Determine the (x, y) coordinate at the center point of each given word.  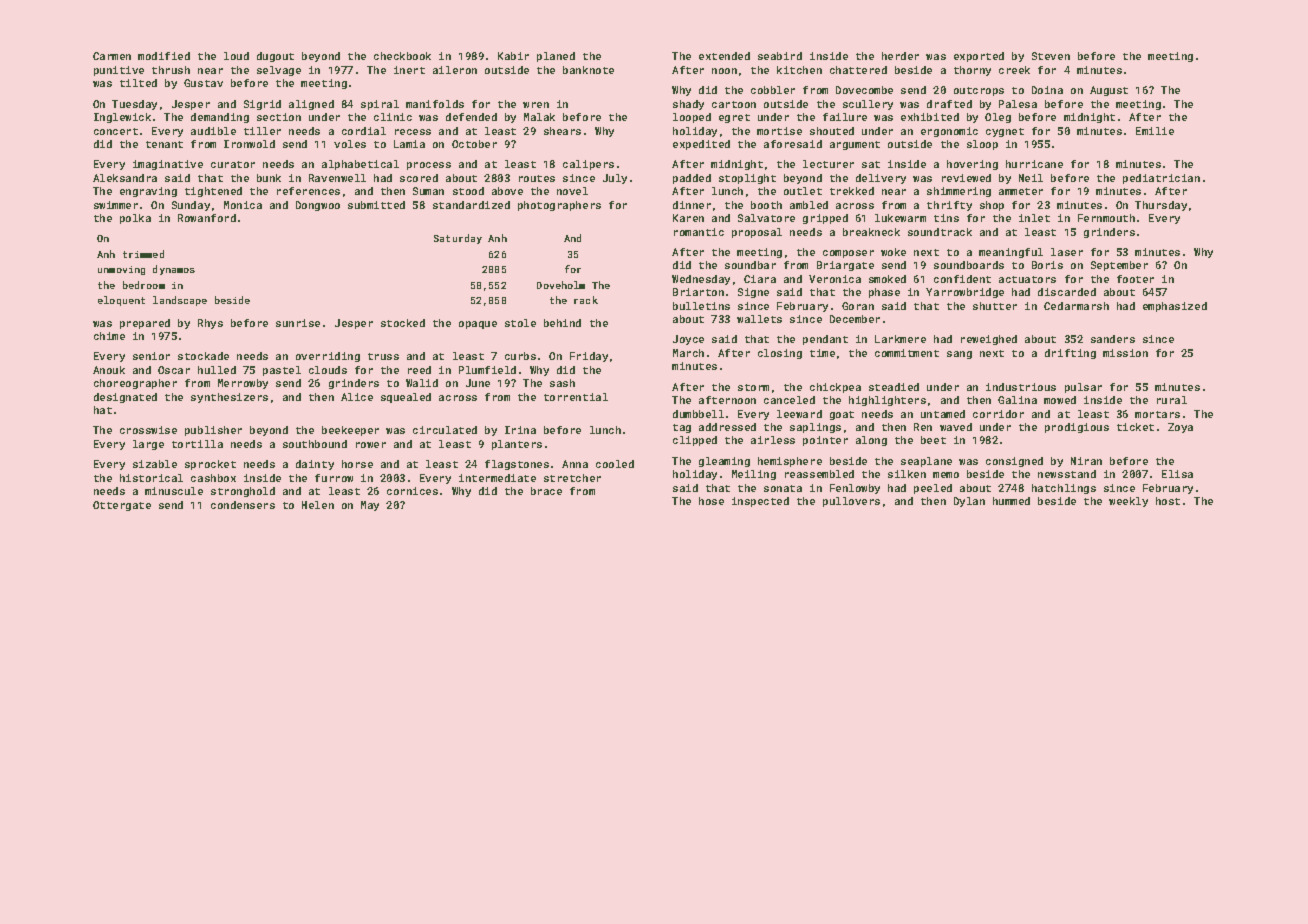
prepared (145, 324)
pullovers (851, 502)
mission (1125, 353)
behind (562, 323)
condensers (243, 505)
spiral (380, 105)
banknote (588, 70)
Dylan (969, 502)
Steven (1051, 56)
